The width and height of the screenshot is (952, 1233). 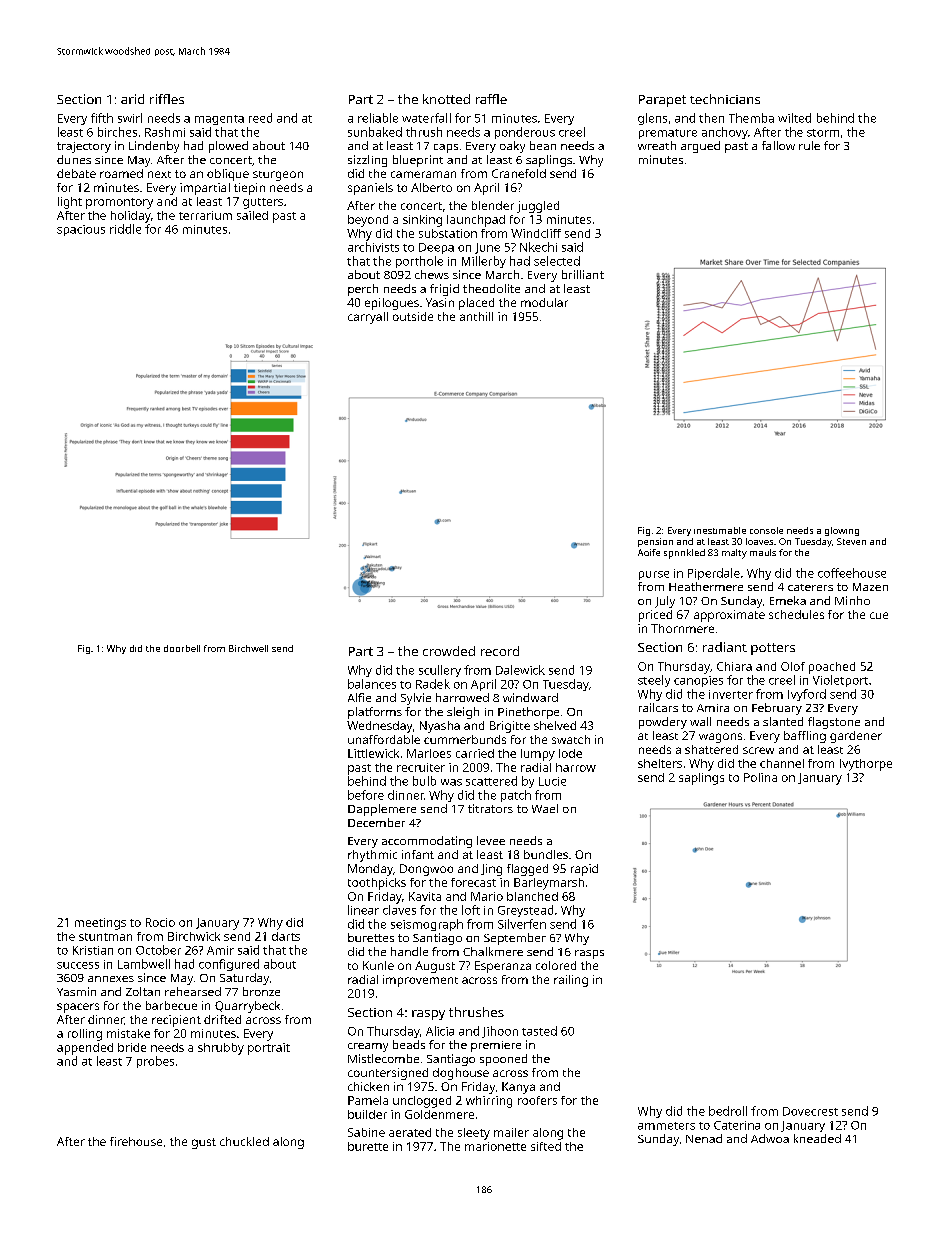 What do you see at coordinates (366, 1132) in the screenshot?
I see `Sabine` at bounding box center [366, 1132].
